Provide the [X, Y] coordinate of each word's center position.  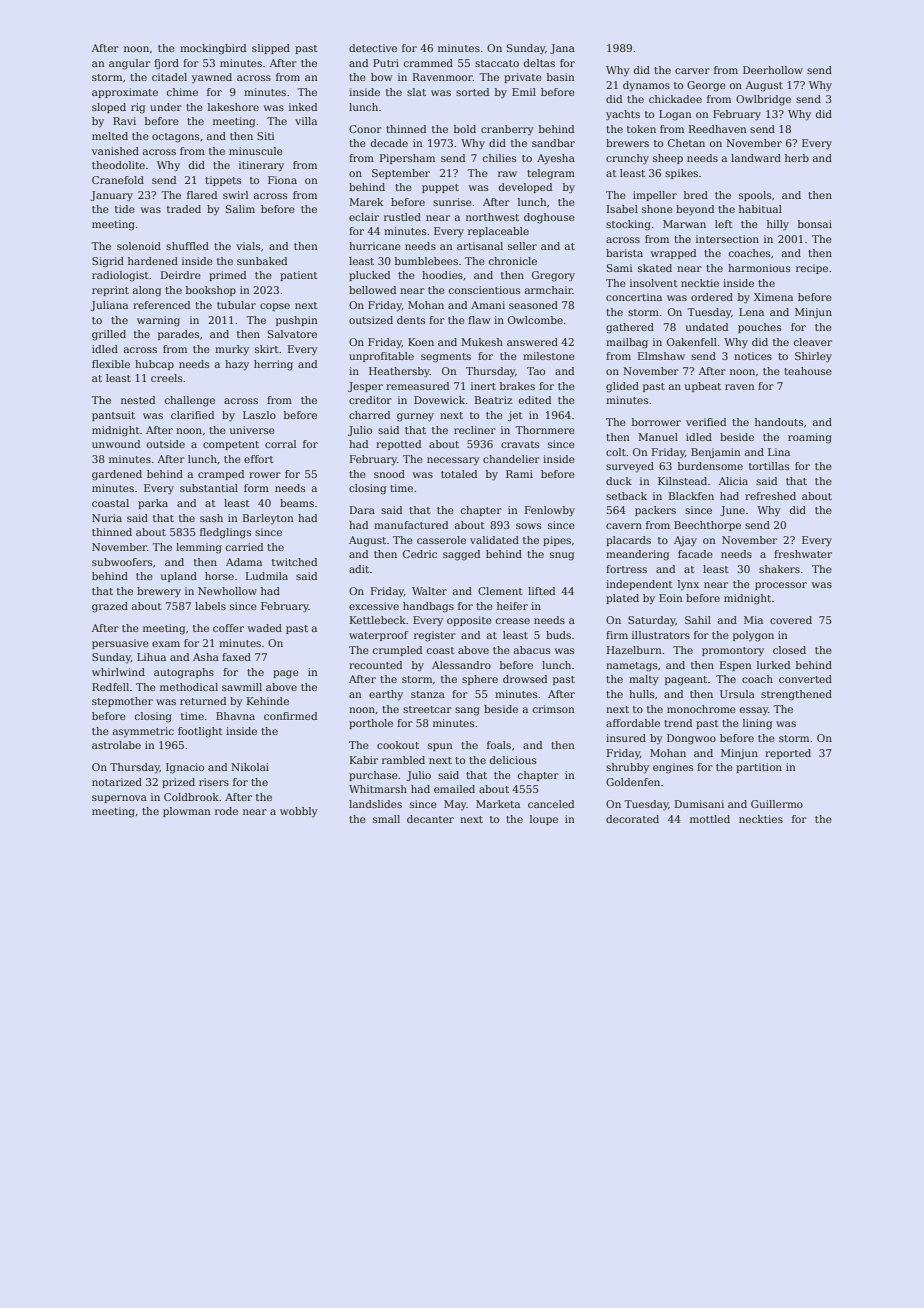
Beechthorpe [707, 526]
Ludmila [267, 576]
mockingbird [213, 49]
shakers [779, 569]
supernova [119, 799]
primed [227, 276]
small [386, 819]
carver [692, 71]
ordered [712, 297]
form [256, 488]
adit [359, 569]
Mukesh [482, 342]
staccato [497, 63]
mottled [710, 819]
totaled [459, 474]
